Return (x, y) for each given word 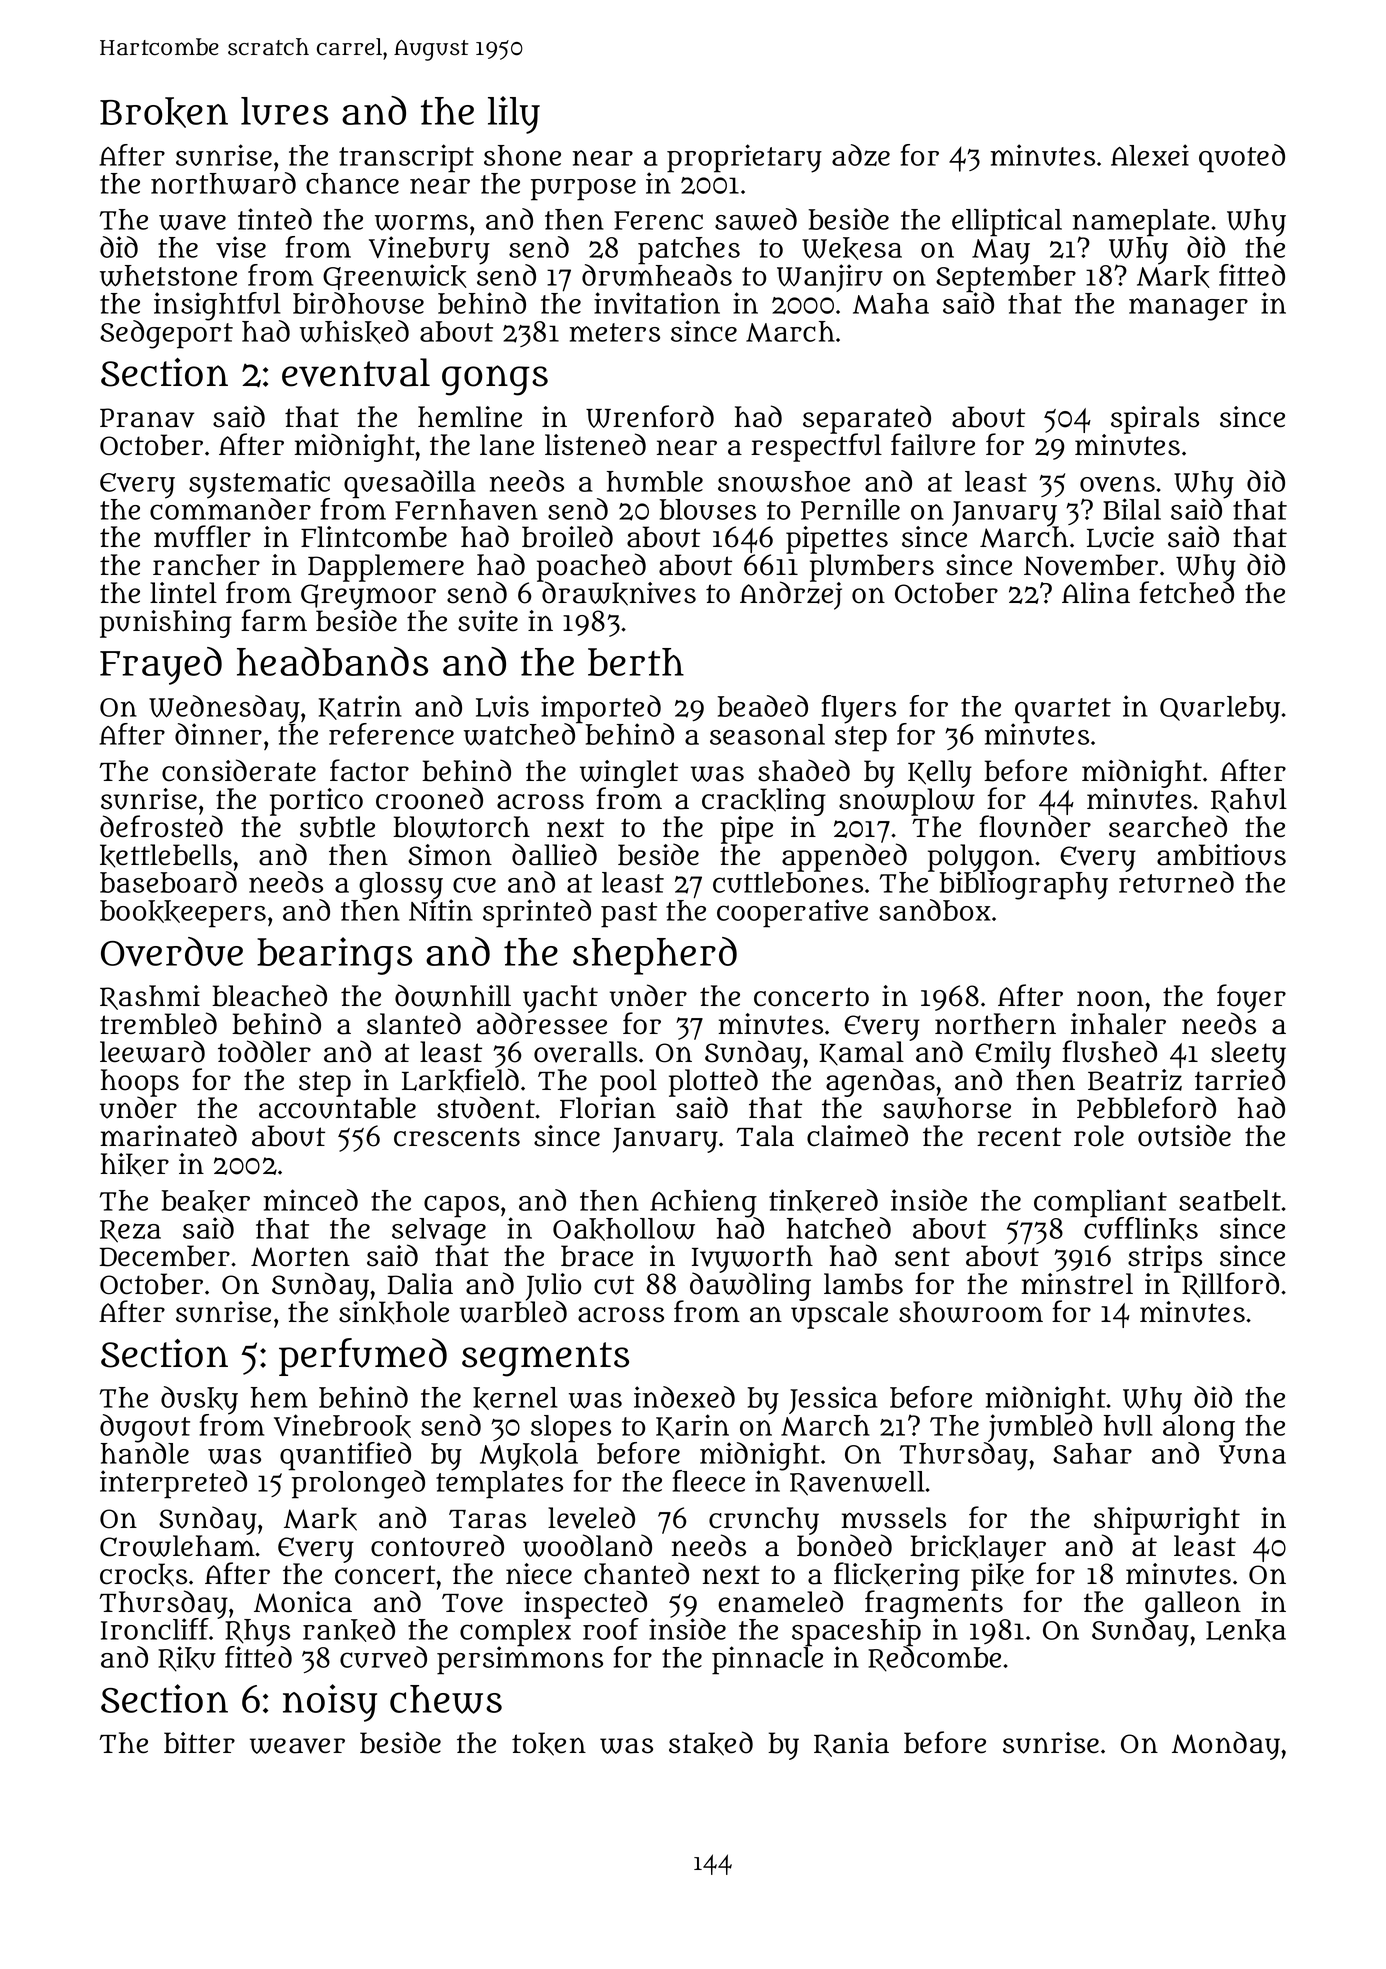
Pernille (850, 509)
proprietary (744, 158)
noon (1110, 998)
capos (461, 1206)
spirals (1155, 420)
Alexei (1150, 155)
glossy (401, 886)
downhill (453, 995)
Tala (765, 1136)
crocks (143, 1575)
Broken (164, 112)
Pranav (147, 418)
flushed (1109, 1051)
